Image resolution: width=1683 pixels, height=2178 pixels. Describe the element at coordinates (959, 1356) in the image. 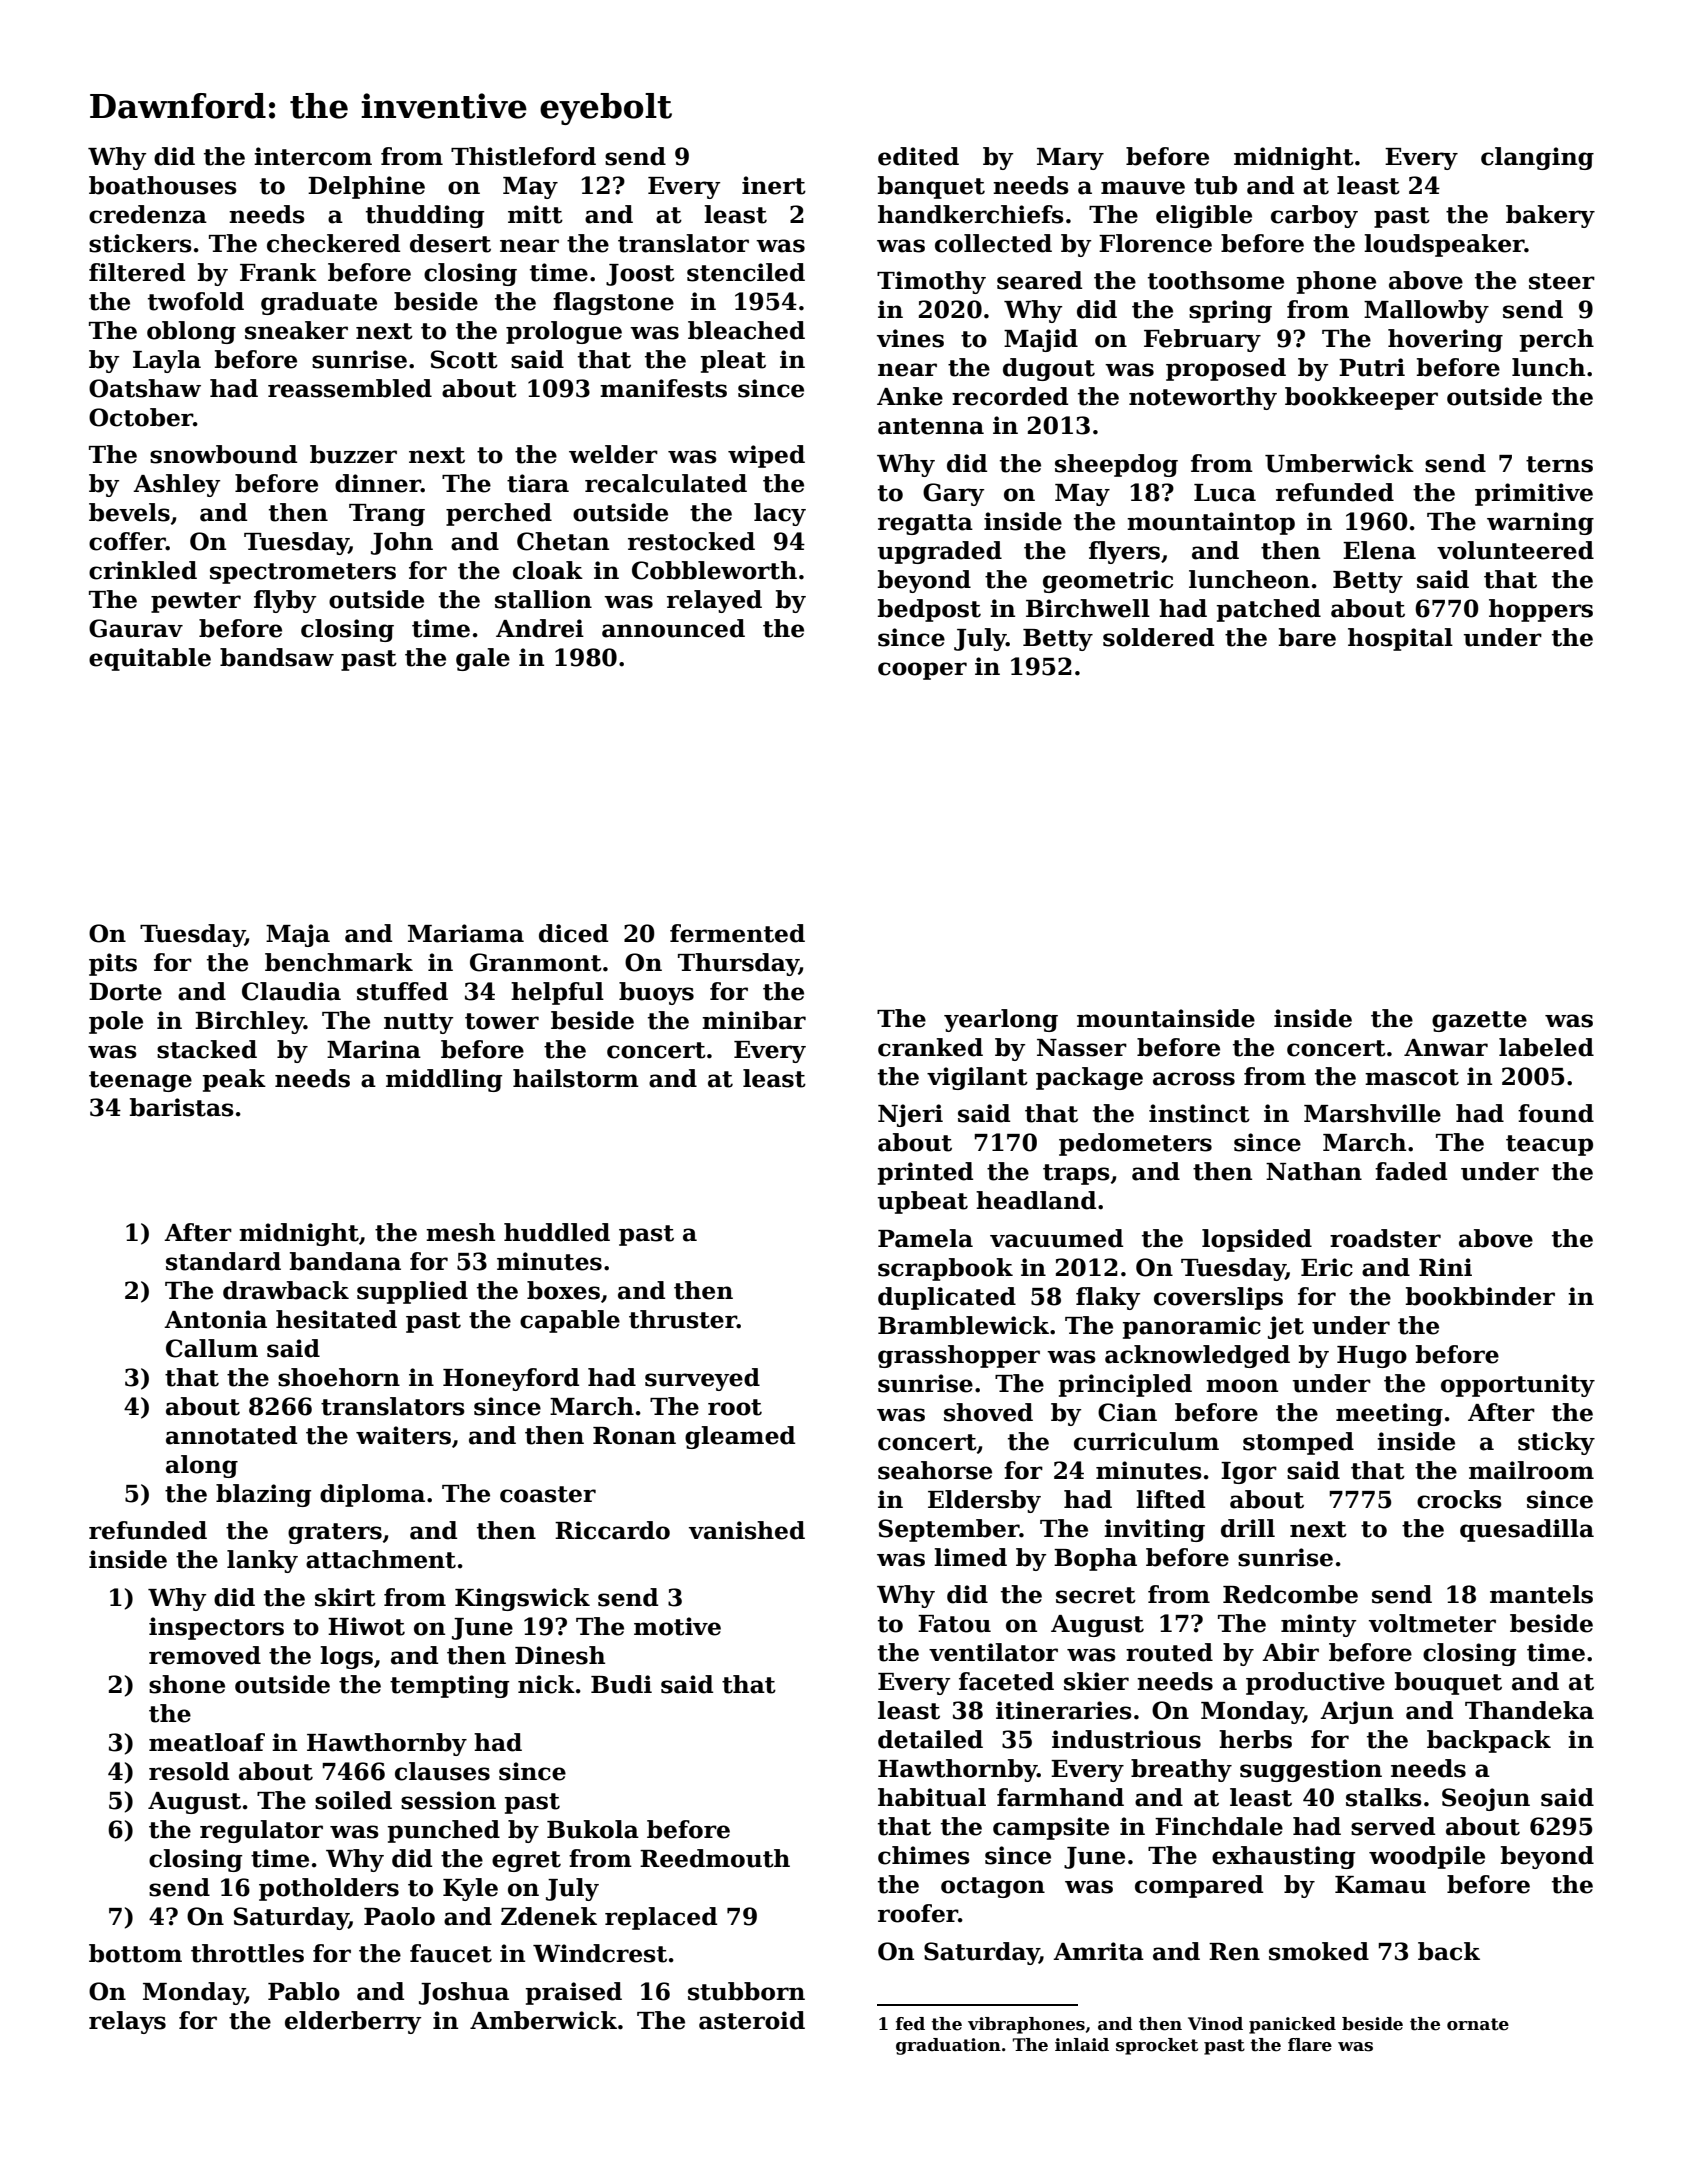

I see `grasshopper` at that location.
